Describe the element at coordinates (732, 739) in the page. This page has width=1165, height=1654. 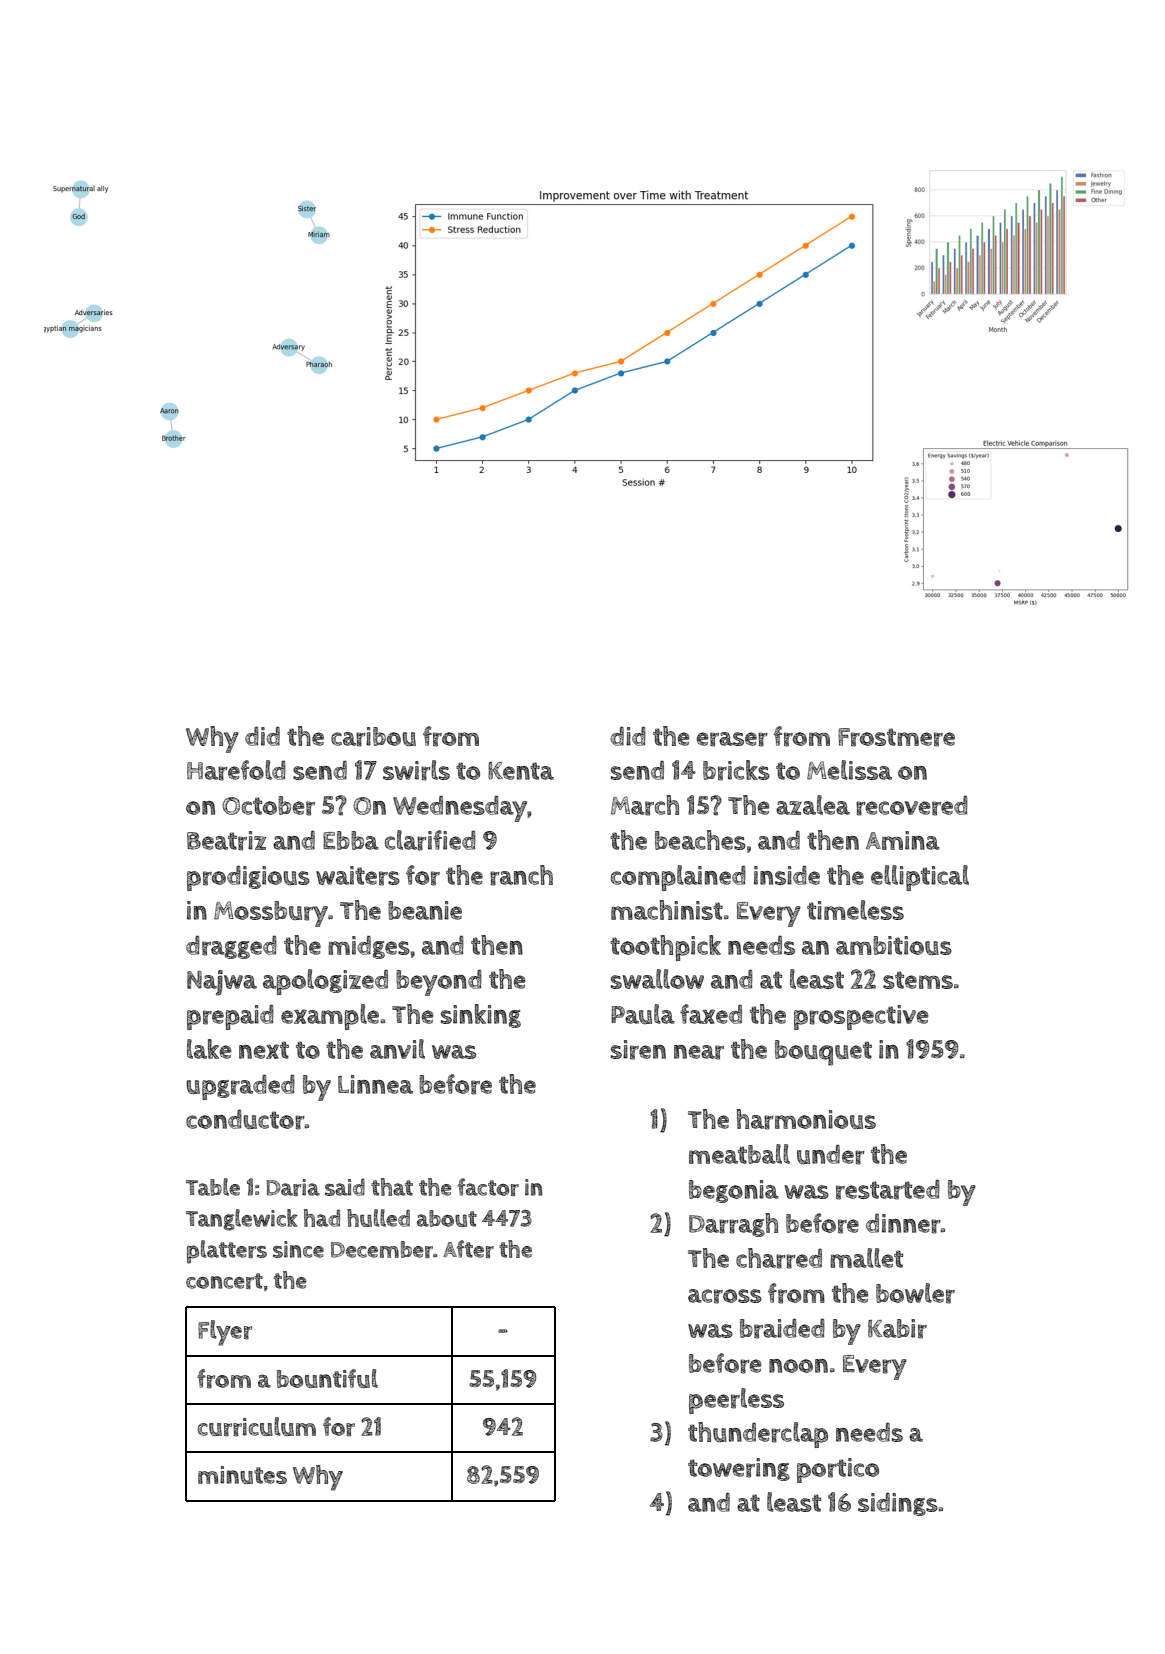
I see `eraser` at that location.
